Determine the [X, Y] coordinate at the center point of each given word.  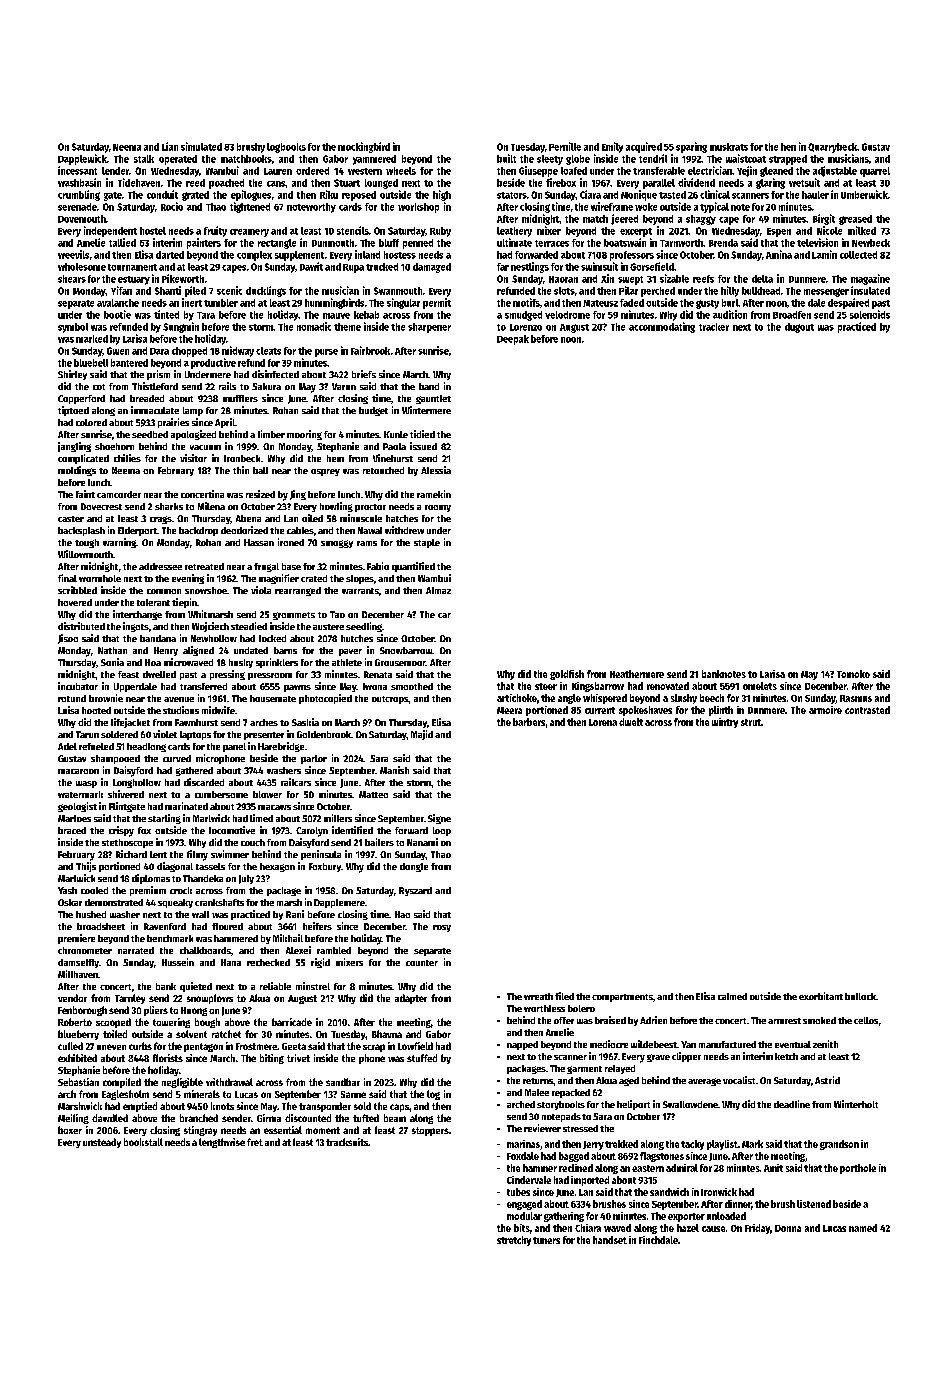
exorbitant [821, 996]
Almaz [438, 590]
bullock [860, 996]
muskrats [729, 147]
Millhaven [78, 974]
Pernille [565, 146]
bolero [581, 1008]
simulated [201, 146]
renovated [668, 686]
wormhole [100, 578]
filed [564, 996]
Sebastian [78, 1082]
